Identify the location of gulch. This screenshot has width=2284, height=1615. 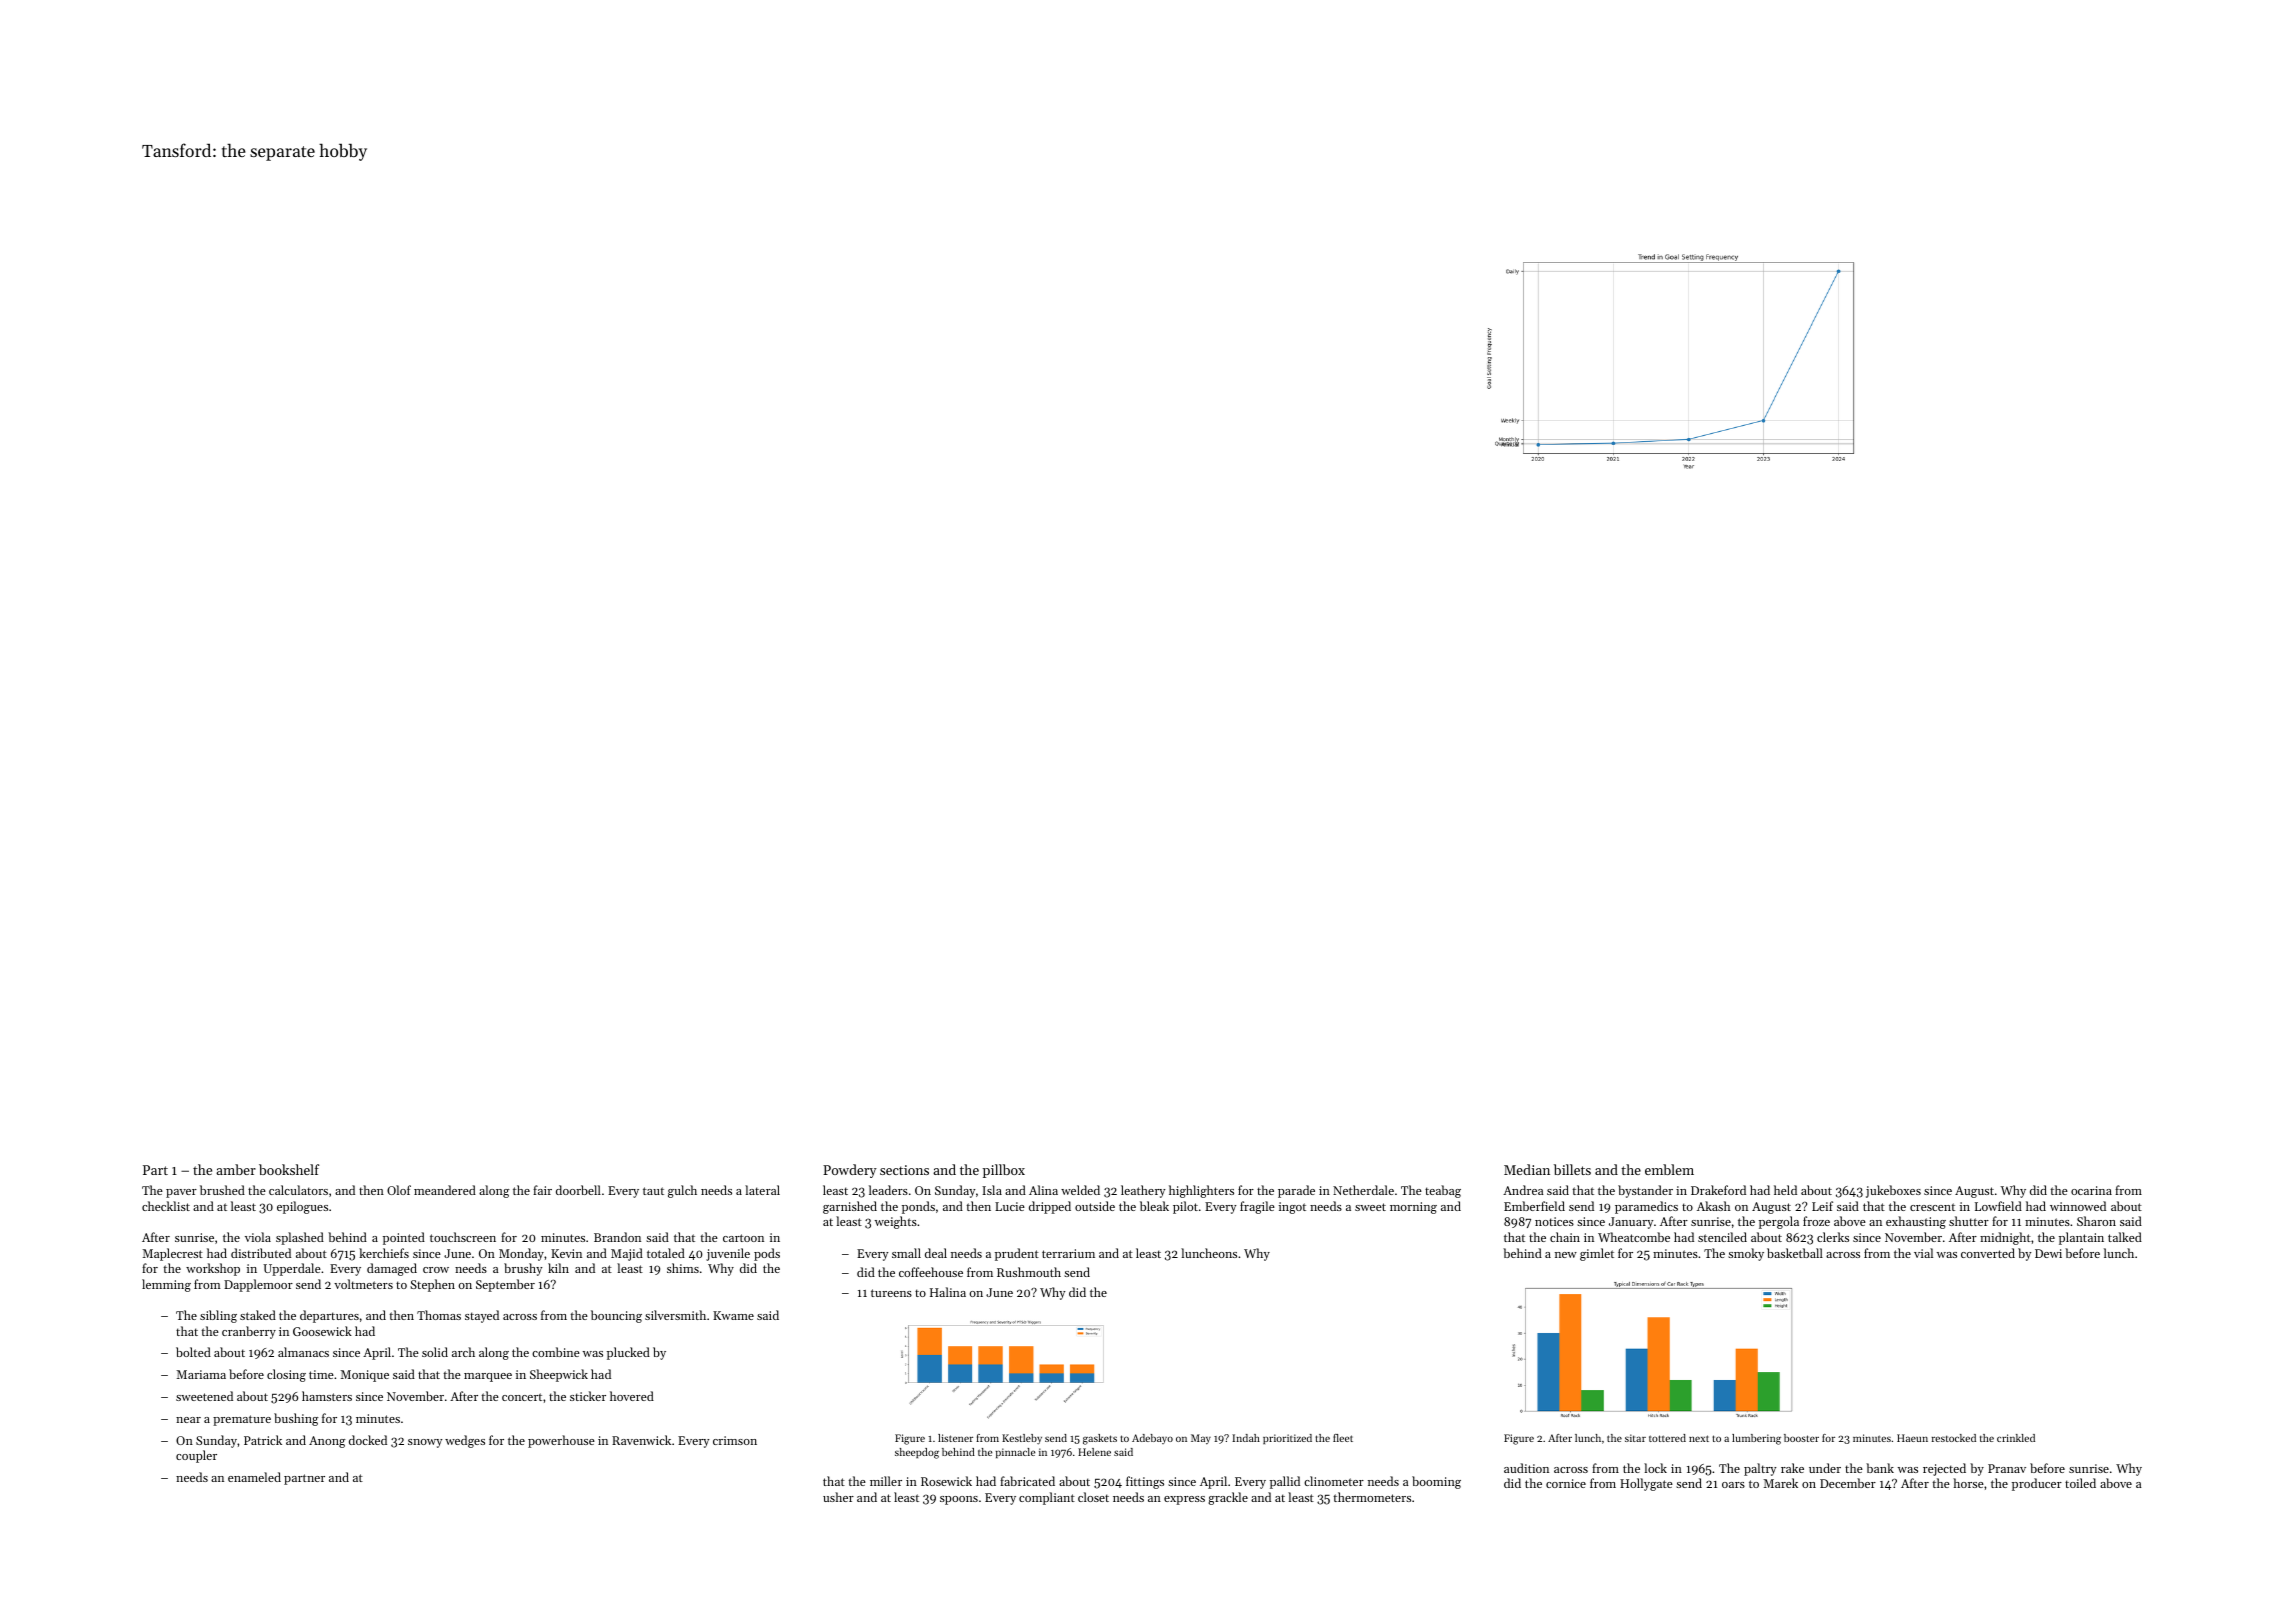
(682, 1191).
